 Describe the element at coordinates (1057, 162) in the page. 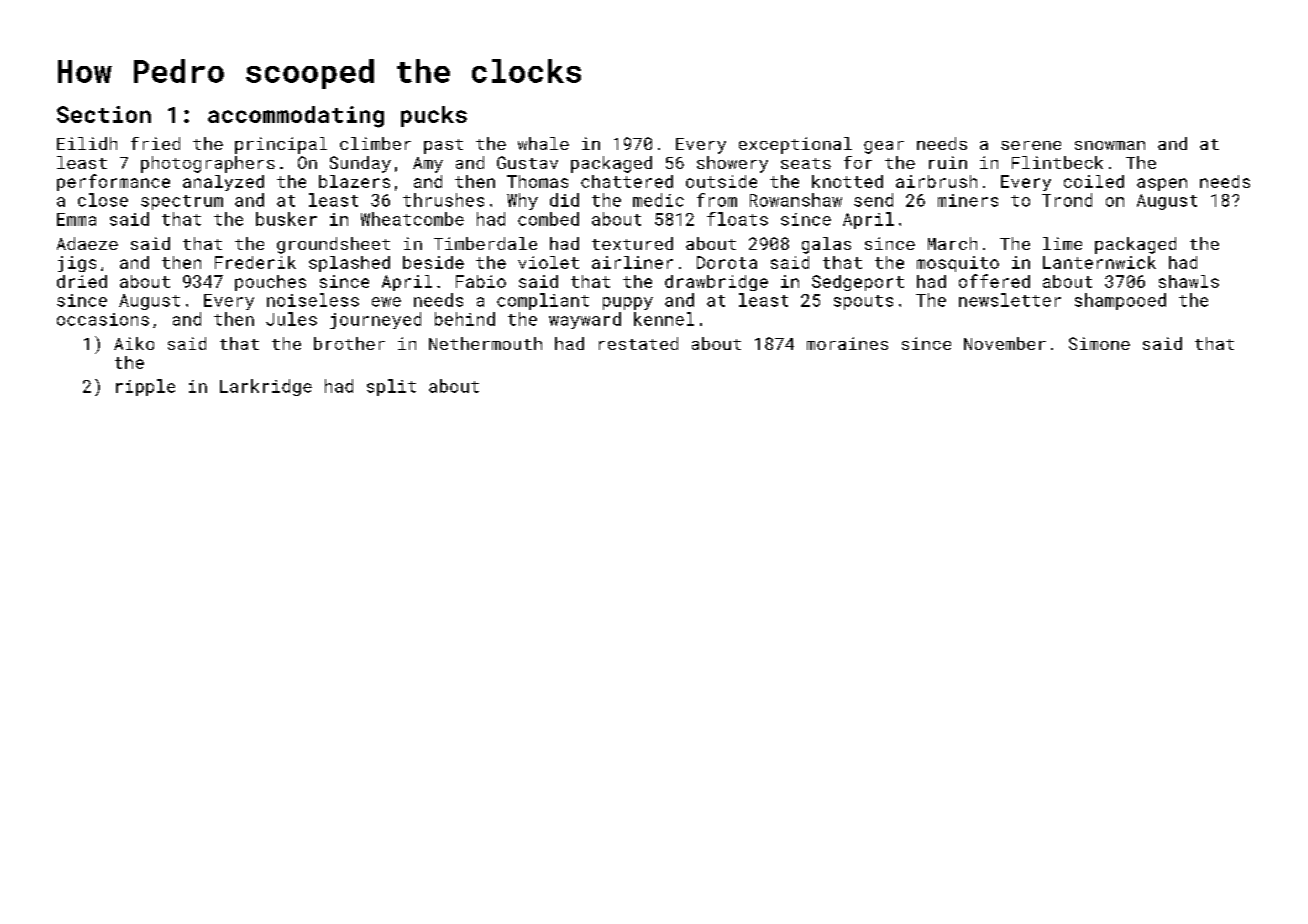

I see `Flintbeck` at that location.
